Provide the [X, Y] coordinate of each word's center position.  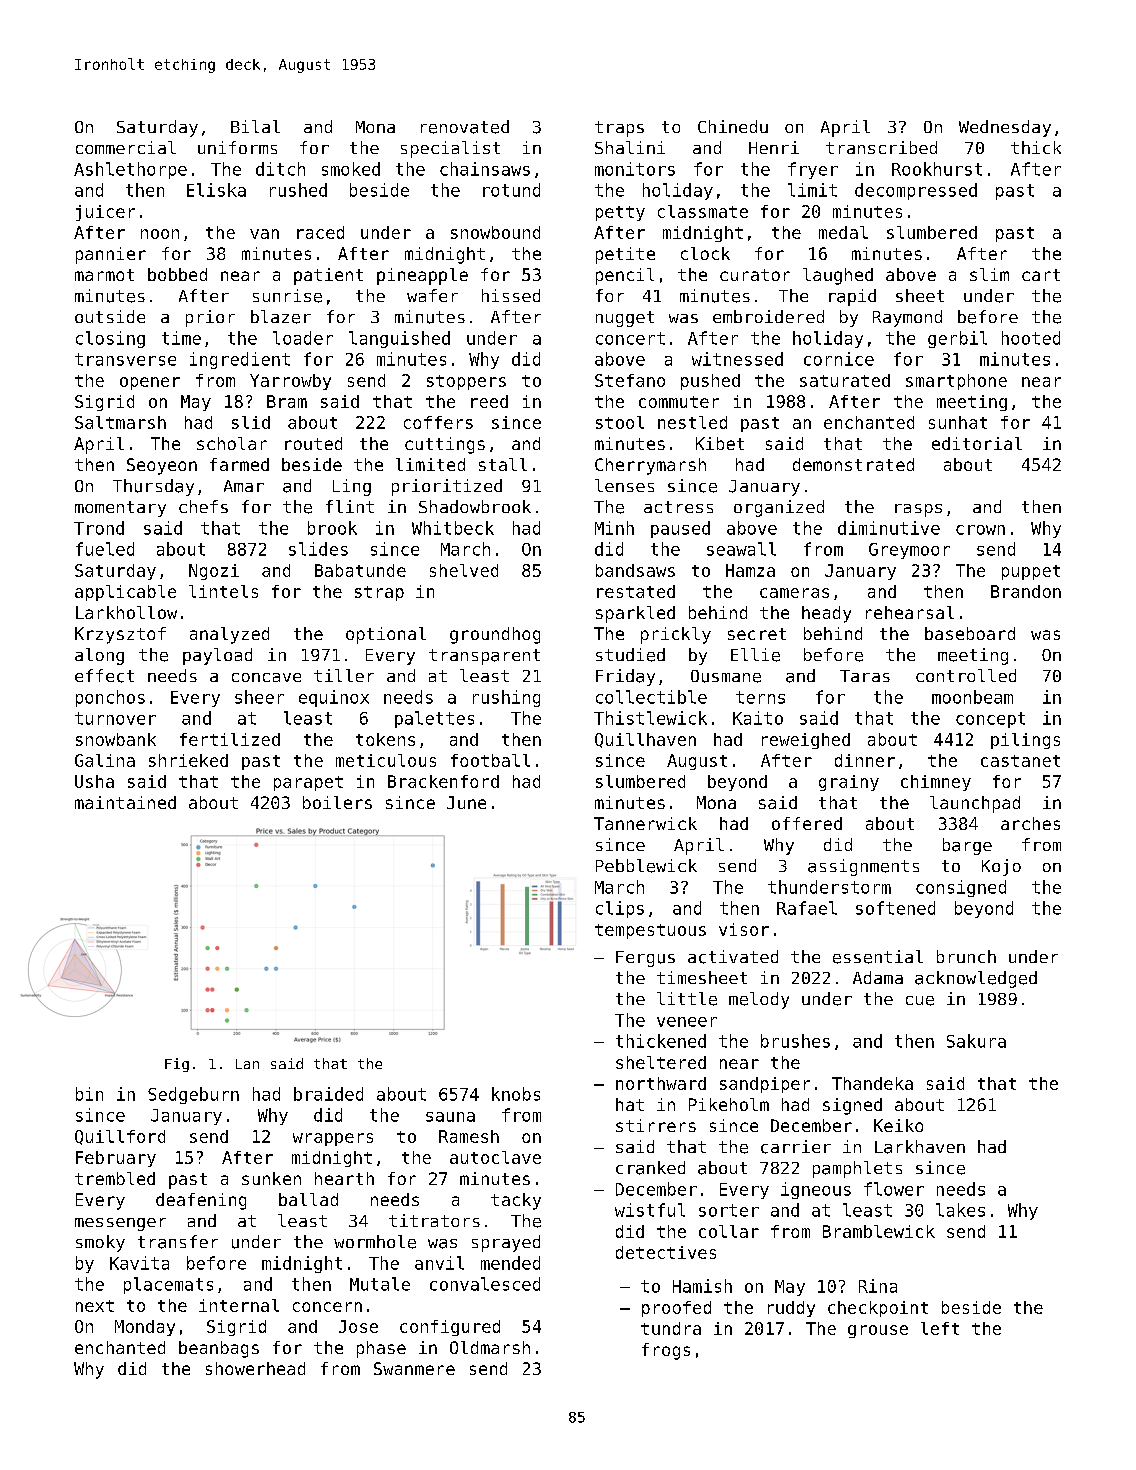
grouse [878, 1331]
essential [878, 957]
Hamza [750, 570]
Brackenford [443, 781]
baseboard [970, 633]
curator [755, 275]
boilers [337, 802]
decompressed [916, 191]
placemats [168, 1285]
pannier [111, 255]
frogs [666, 1351]
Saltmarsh [120, 422]
